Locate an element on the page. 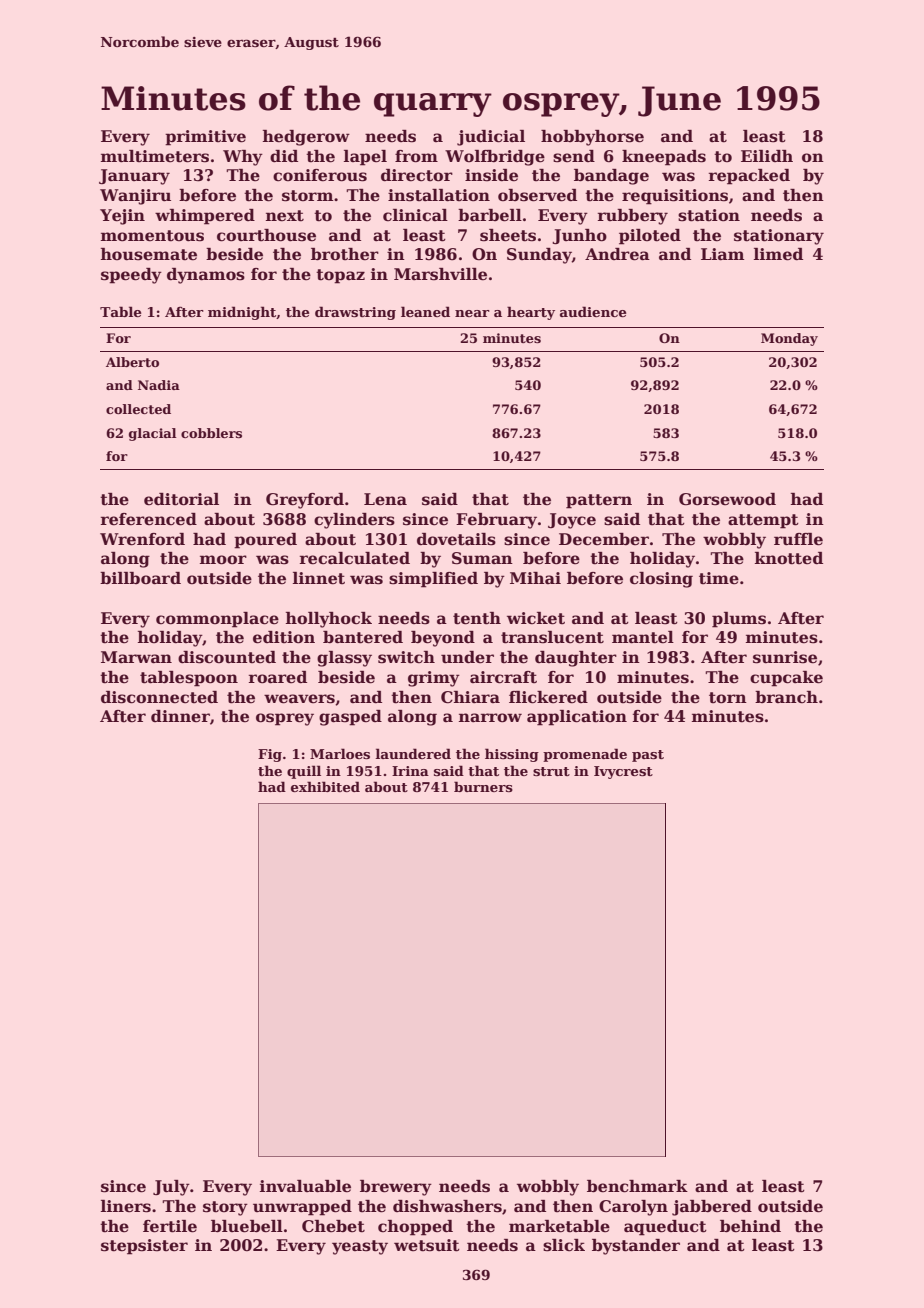  past is located at coordinates (648, 756).
